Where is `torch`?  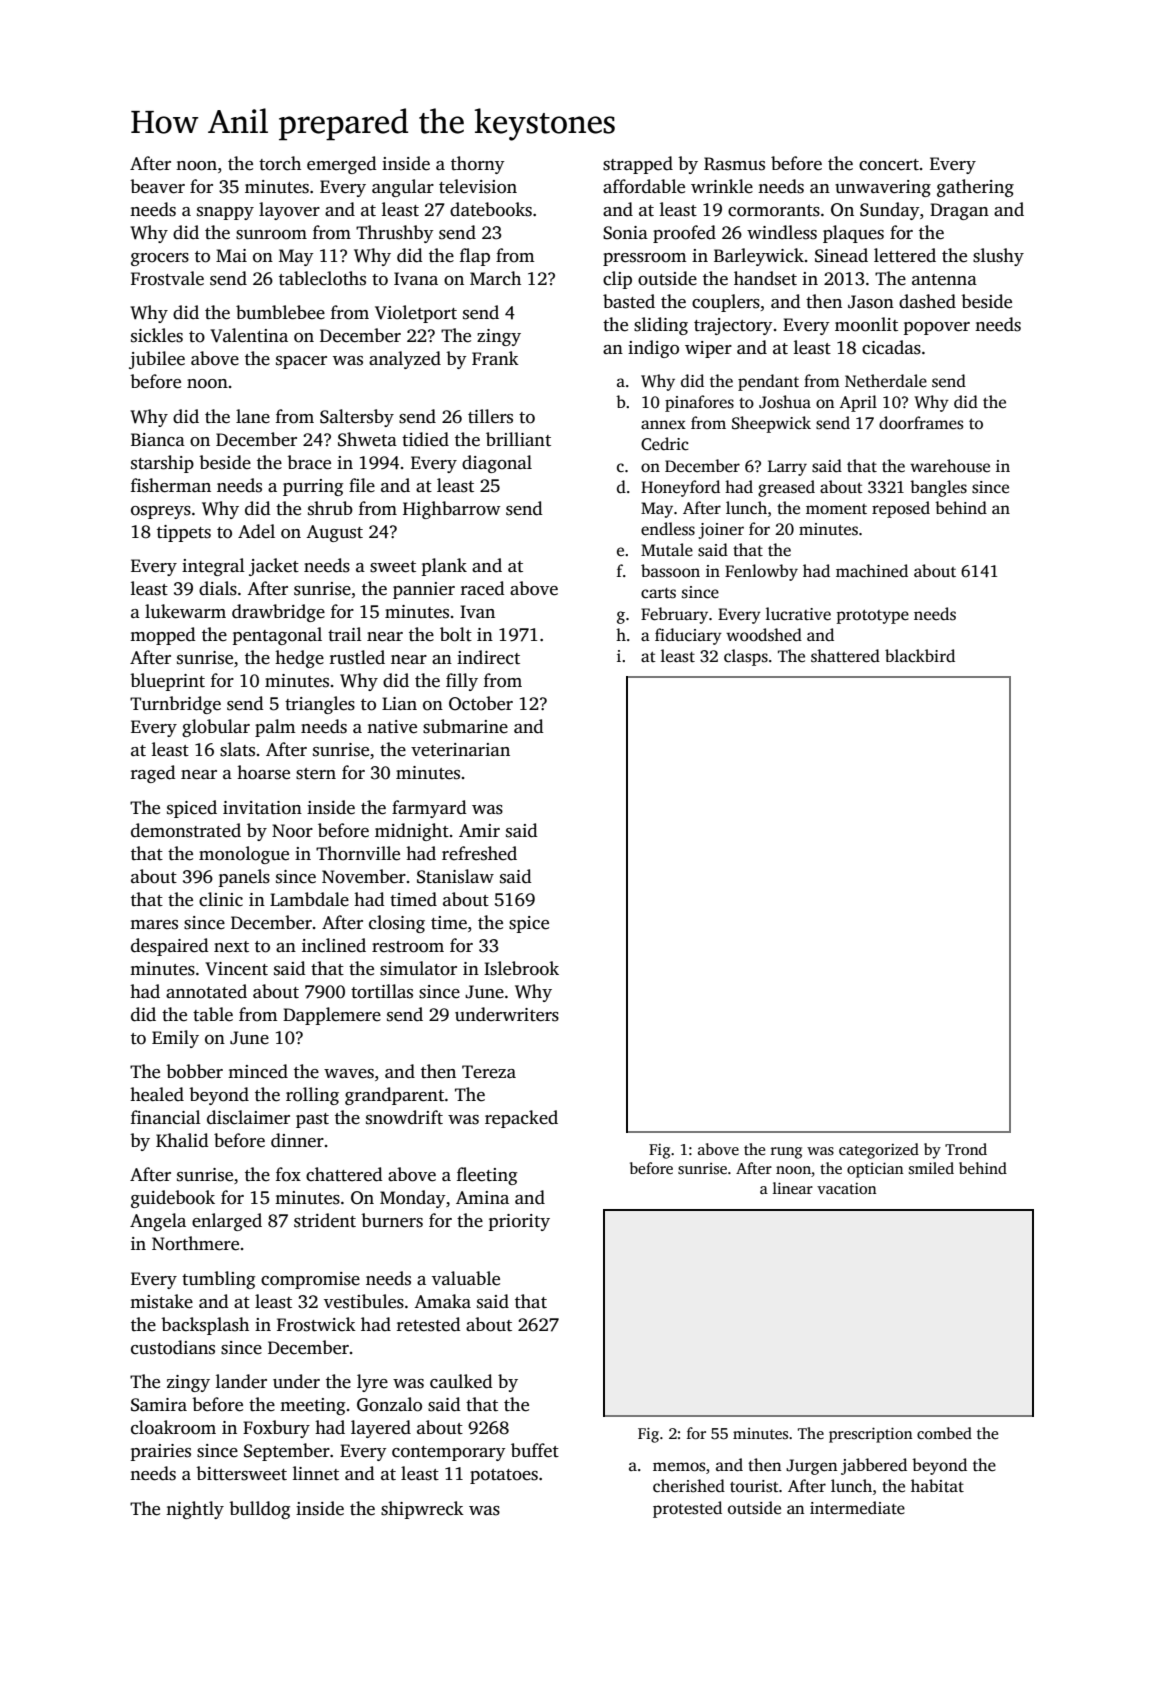 torch is located at coordinates (280, 163).
